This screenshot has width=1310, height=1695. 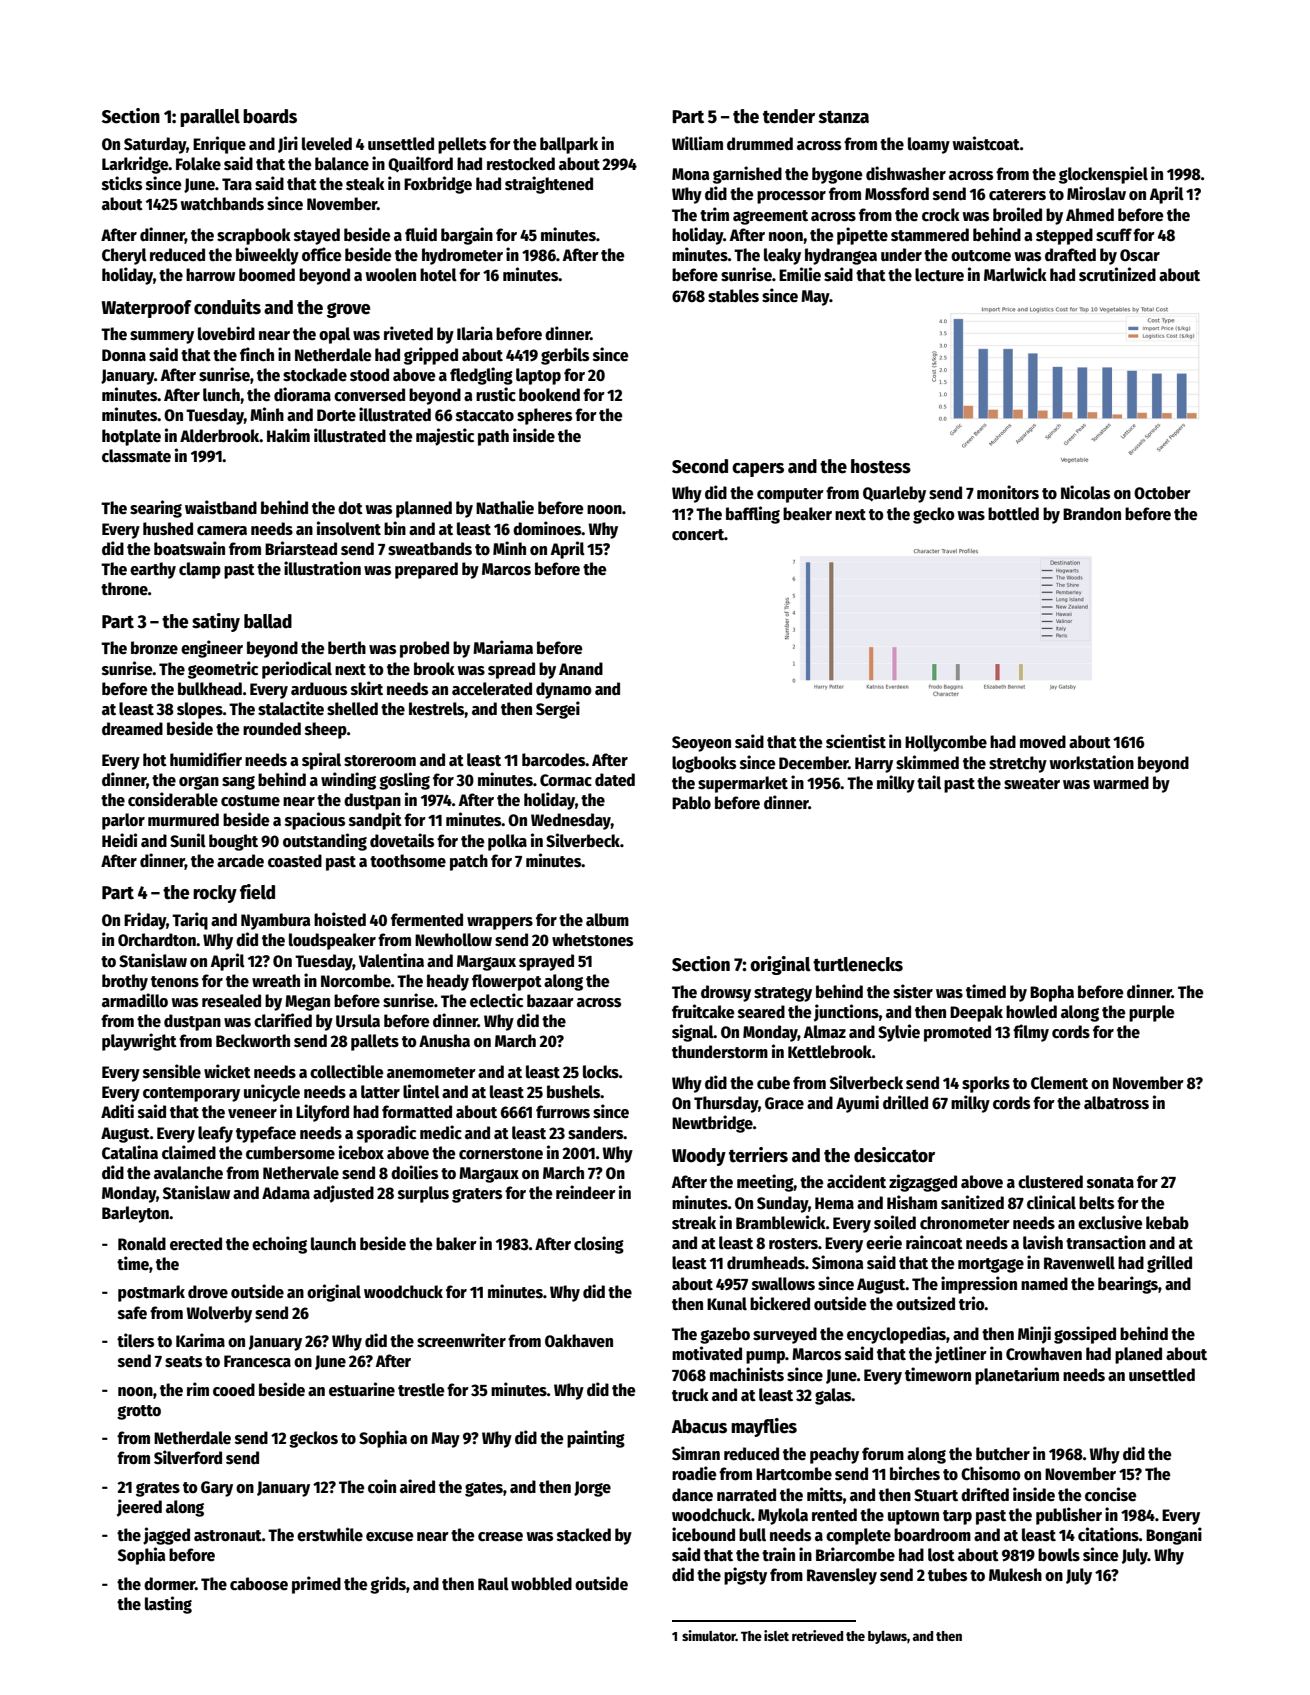 I want to click on sanitized, so click(x=972, y=1202).
